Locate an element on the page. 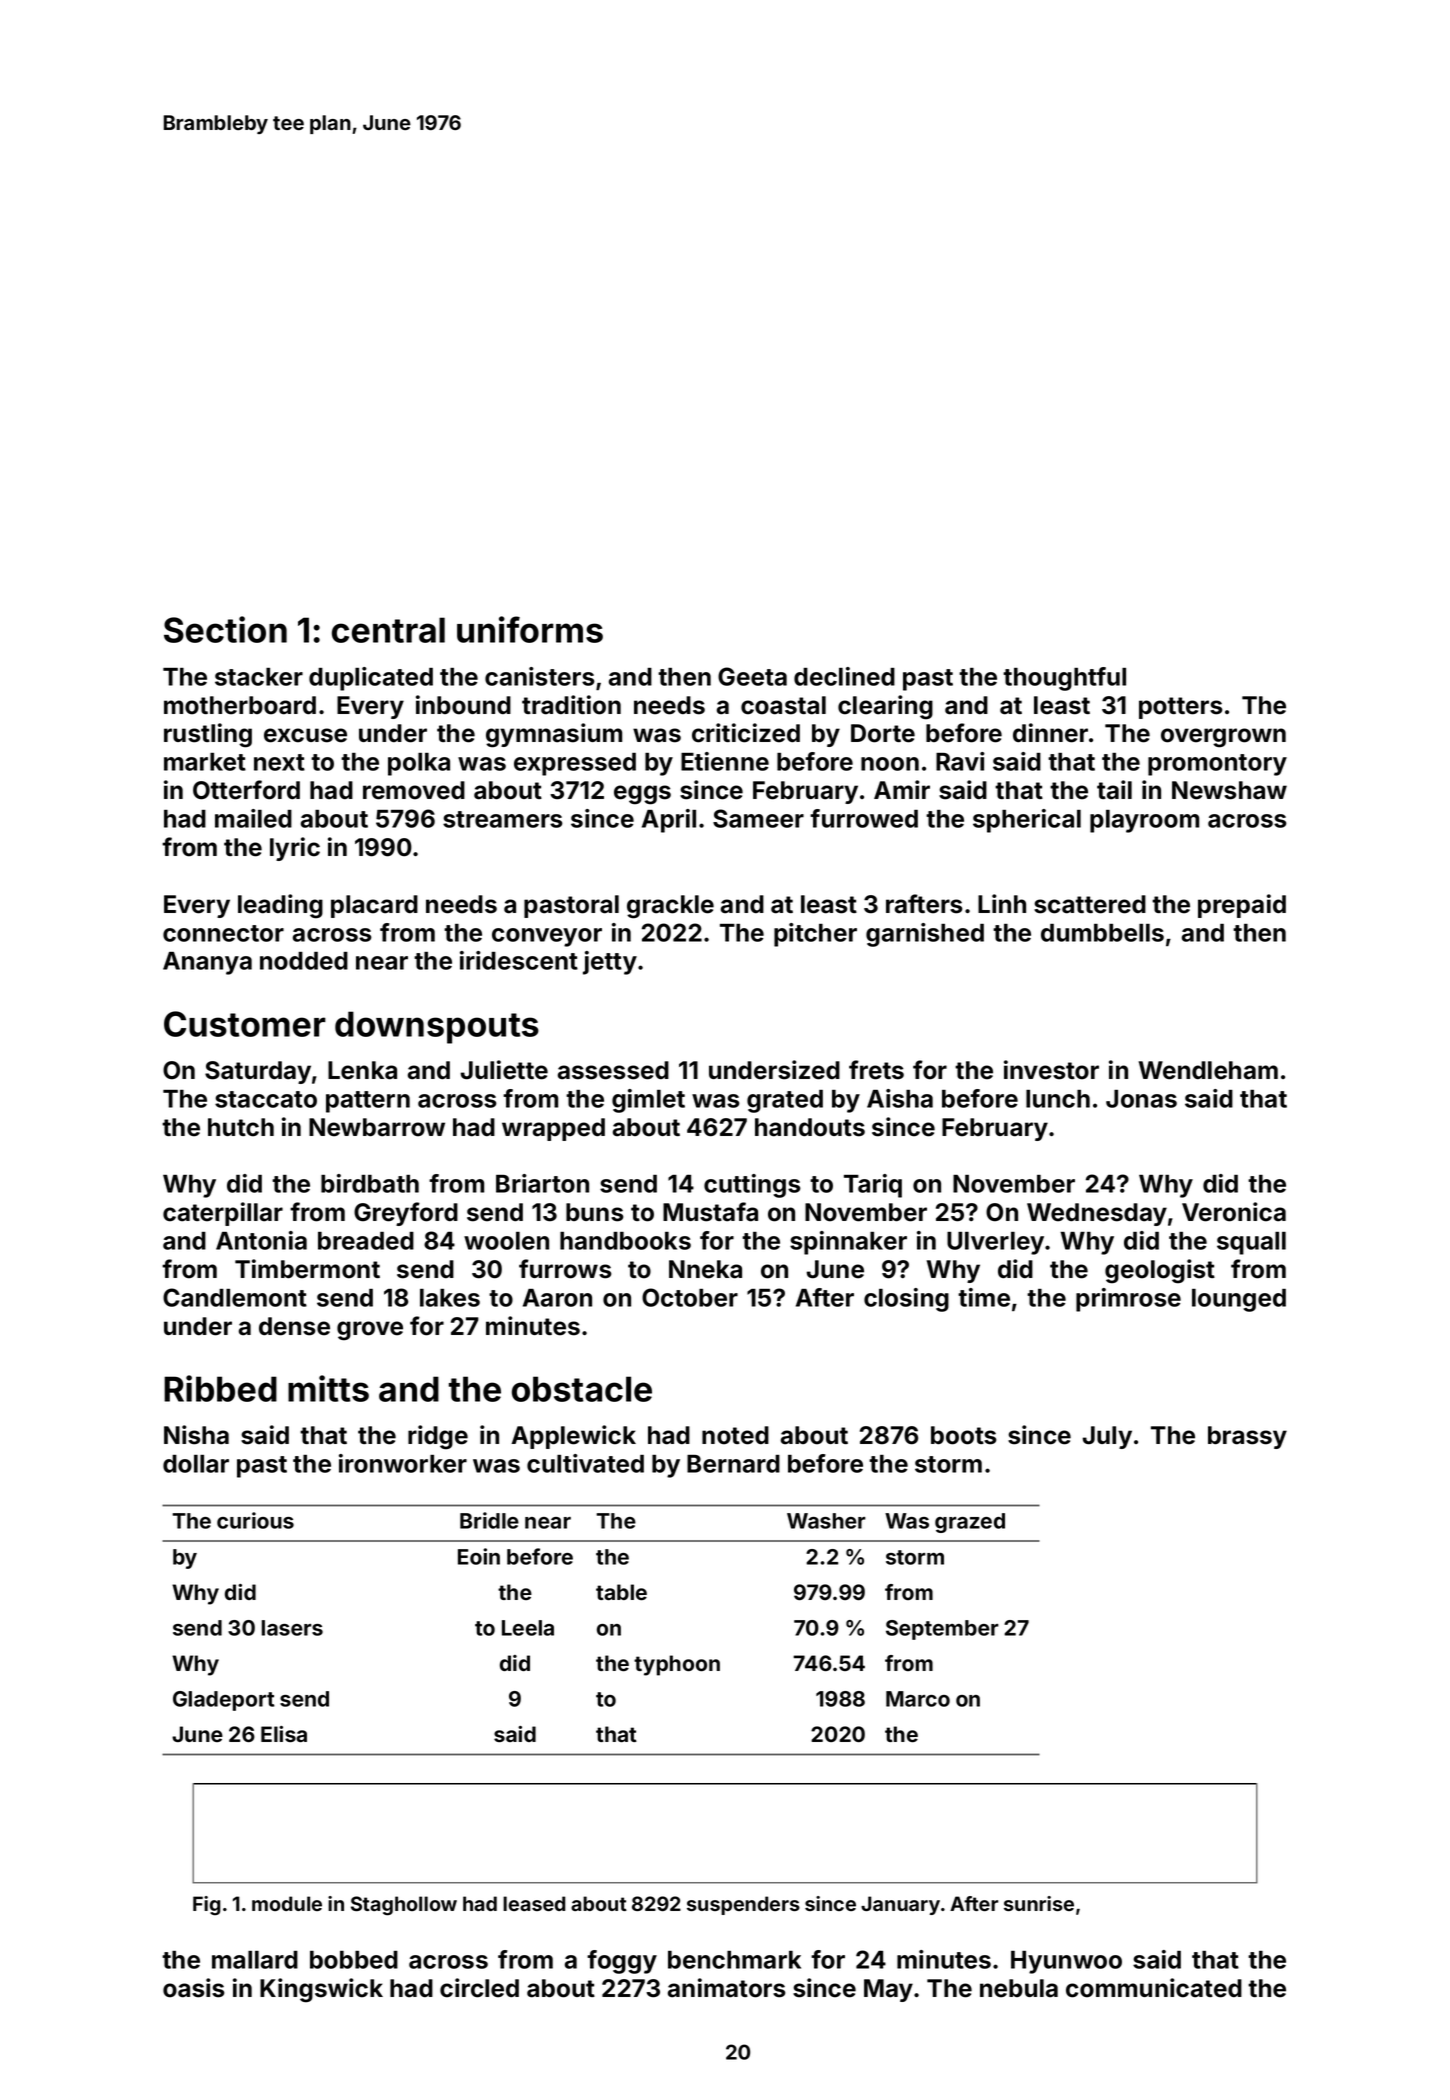 This document has width=1450, height=2100. nodded is located at coordinates (304, 961).
